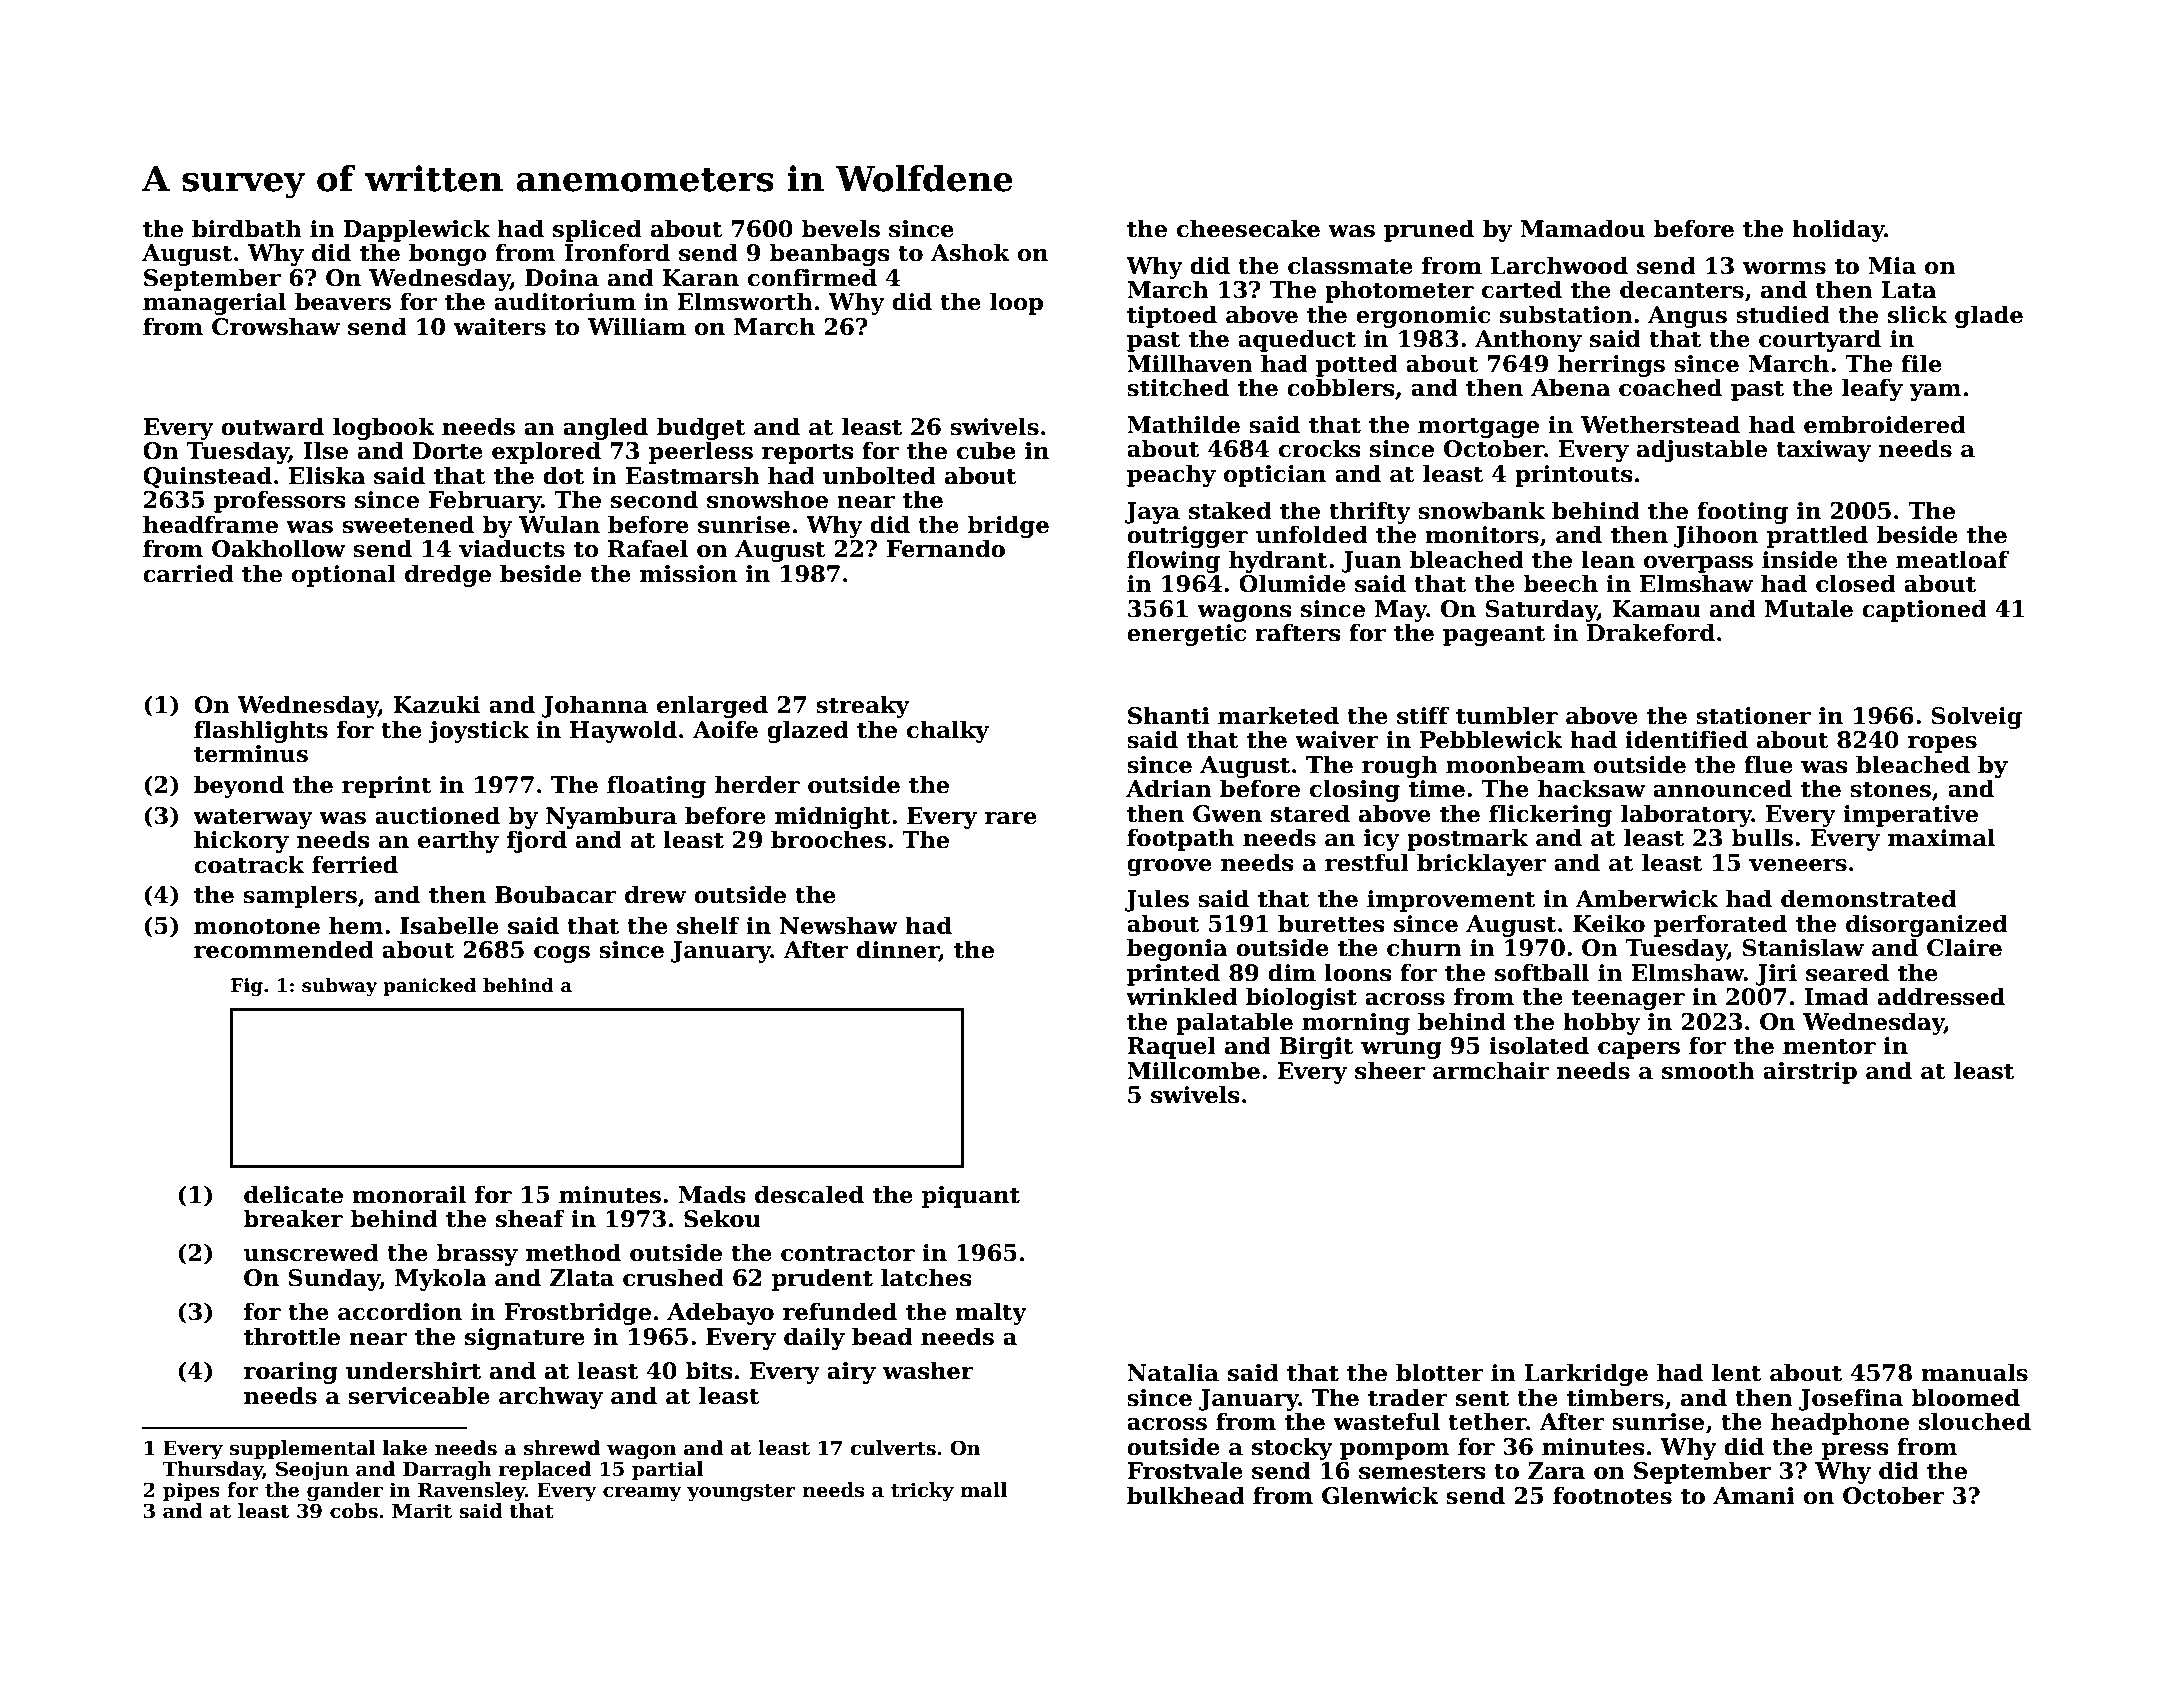 The width and height of the screenshot is (2178, 1683). What do you see at coordinates (1248, 228) in the screenshot?
I see `cheesecake` at bounding box center [1248, 228].
